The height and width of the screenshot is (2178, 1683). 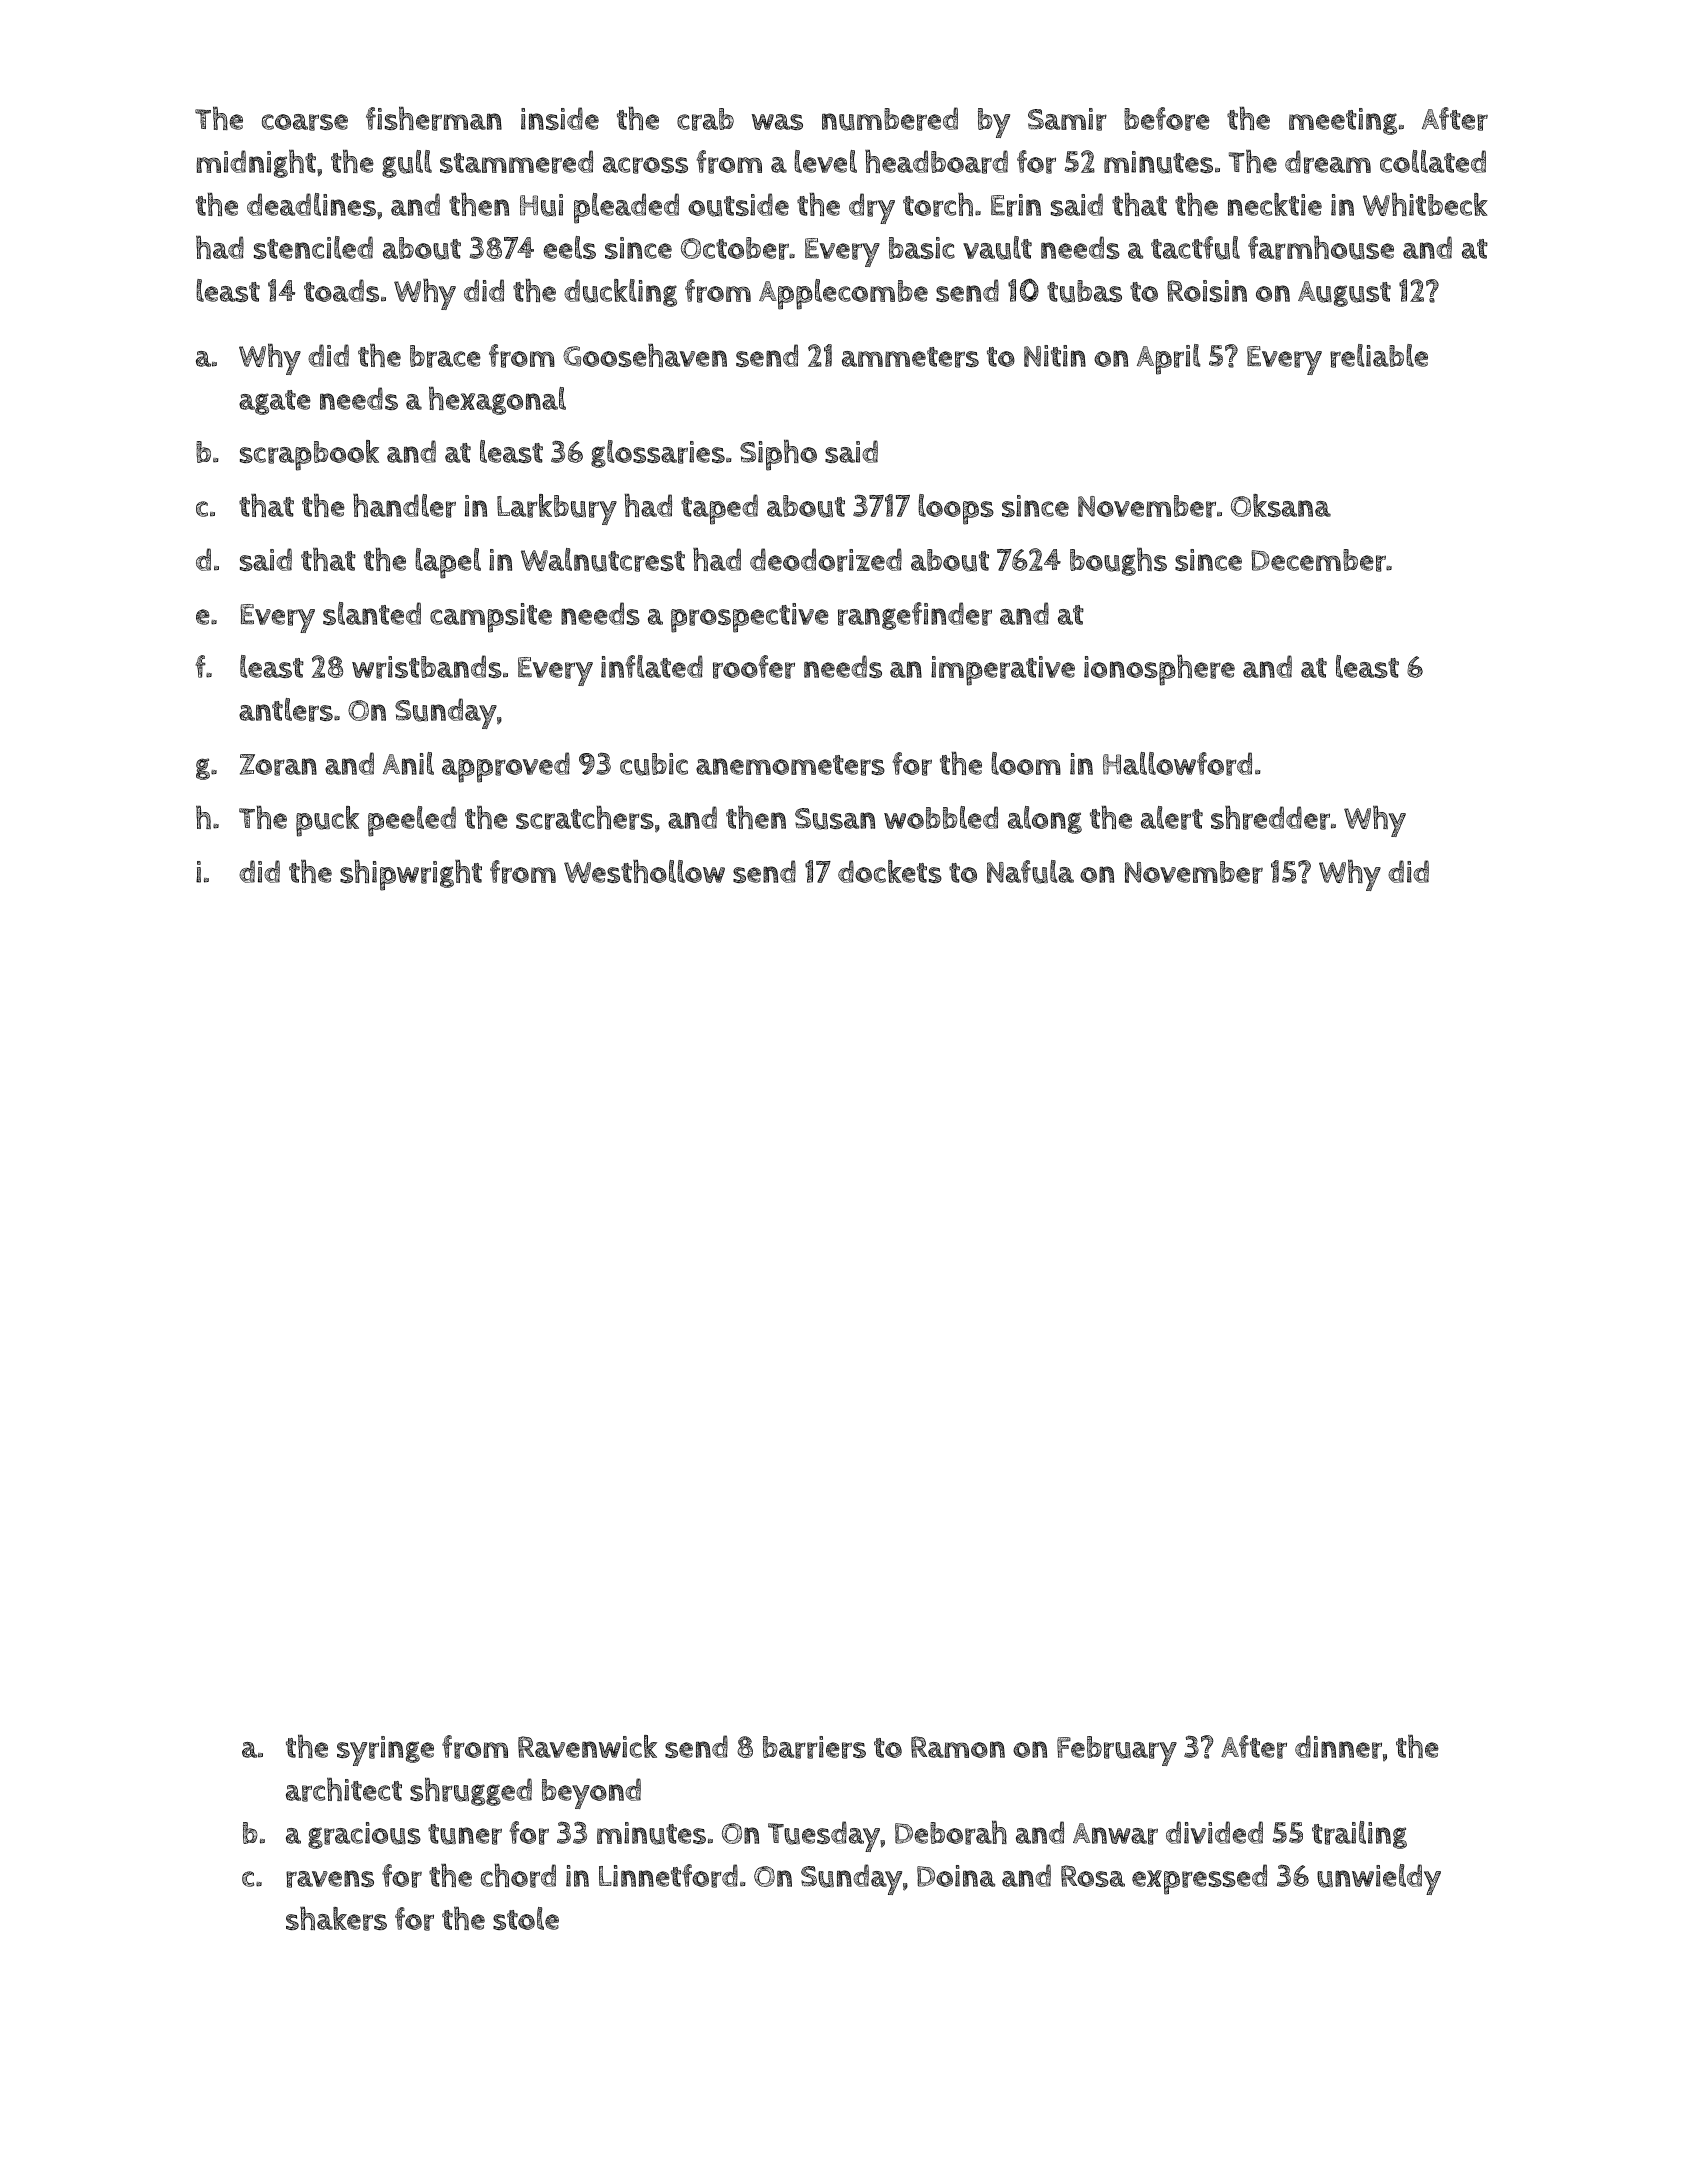 What do you see at coordinates (591, 1793) in the screenshot?
I see `beyond` at bounding box center [591, 1793].
